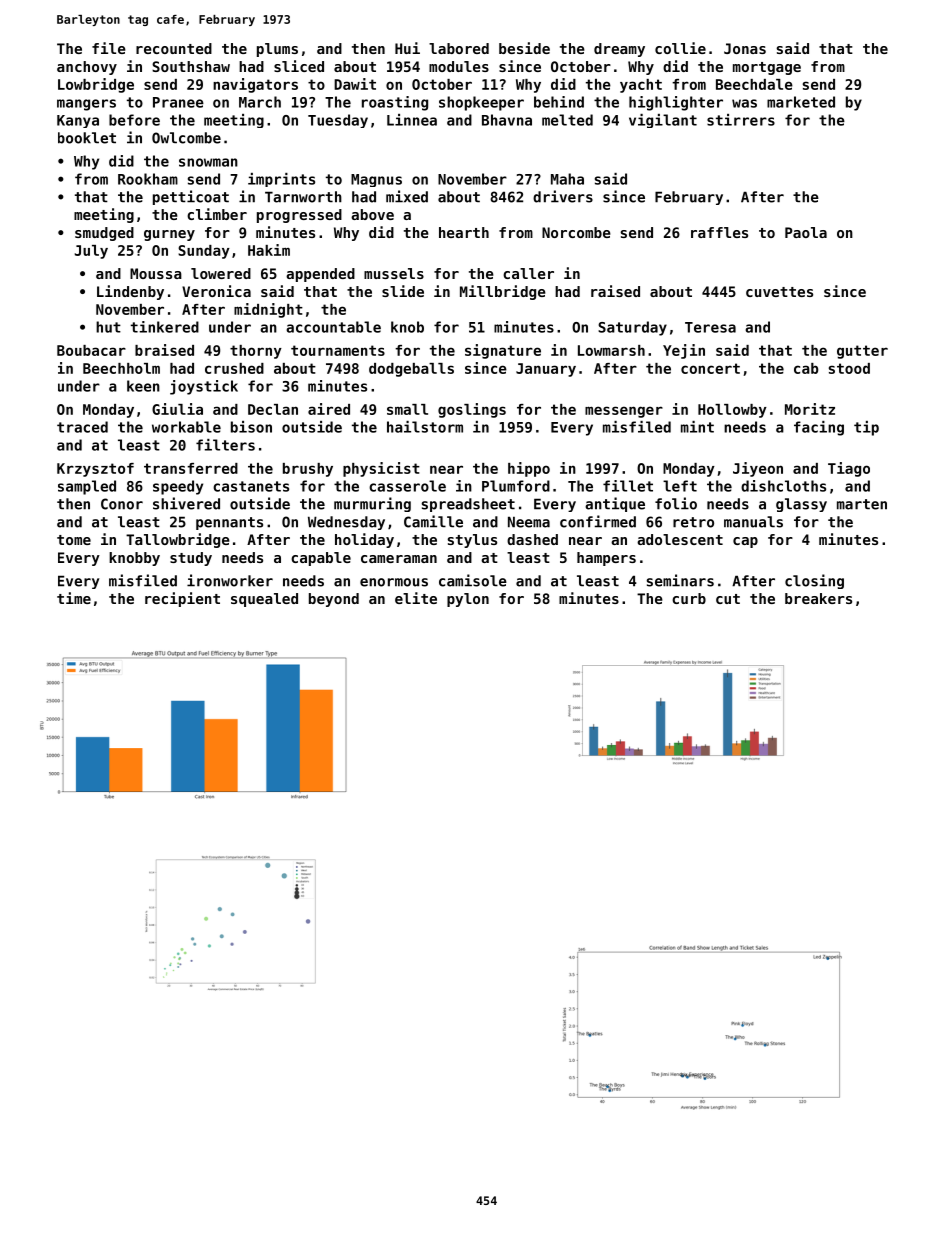  Describe the element at coordinates (468, 600) in the image. I see `pylon` at that location.
